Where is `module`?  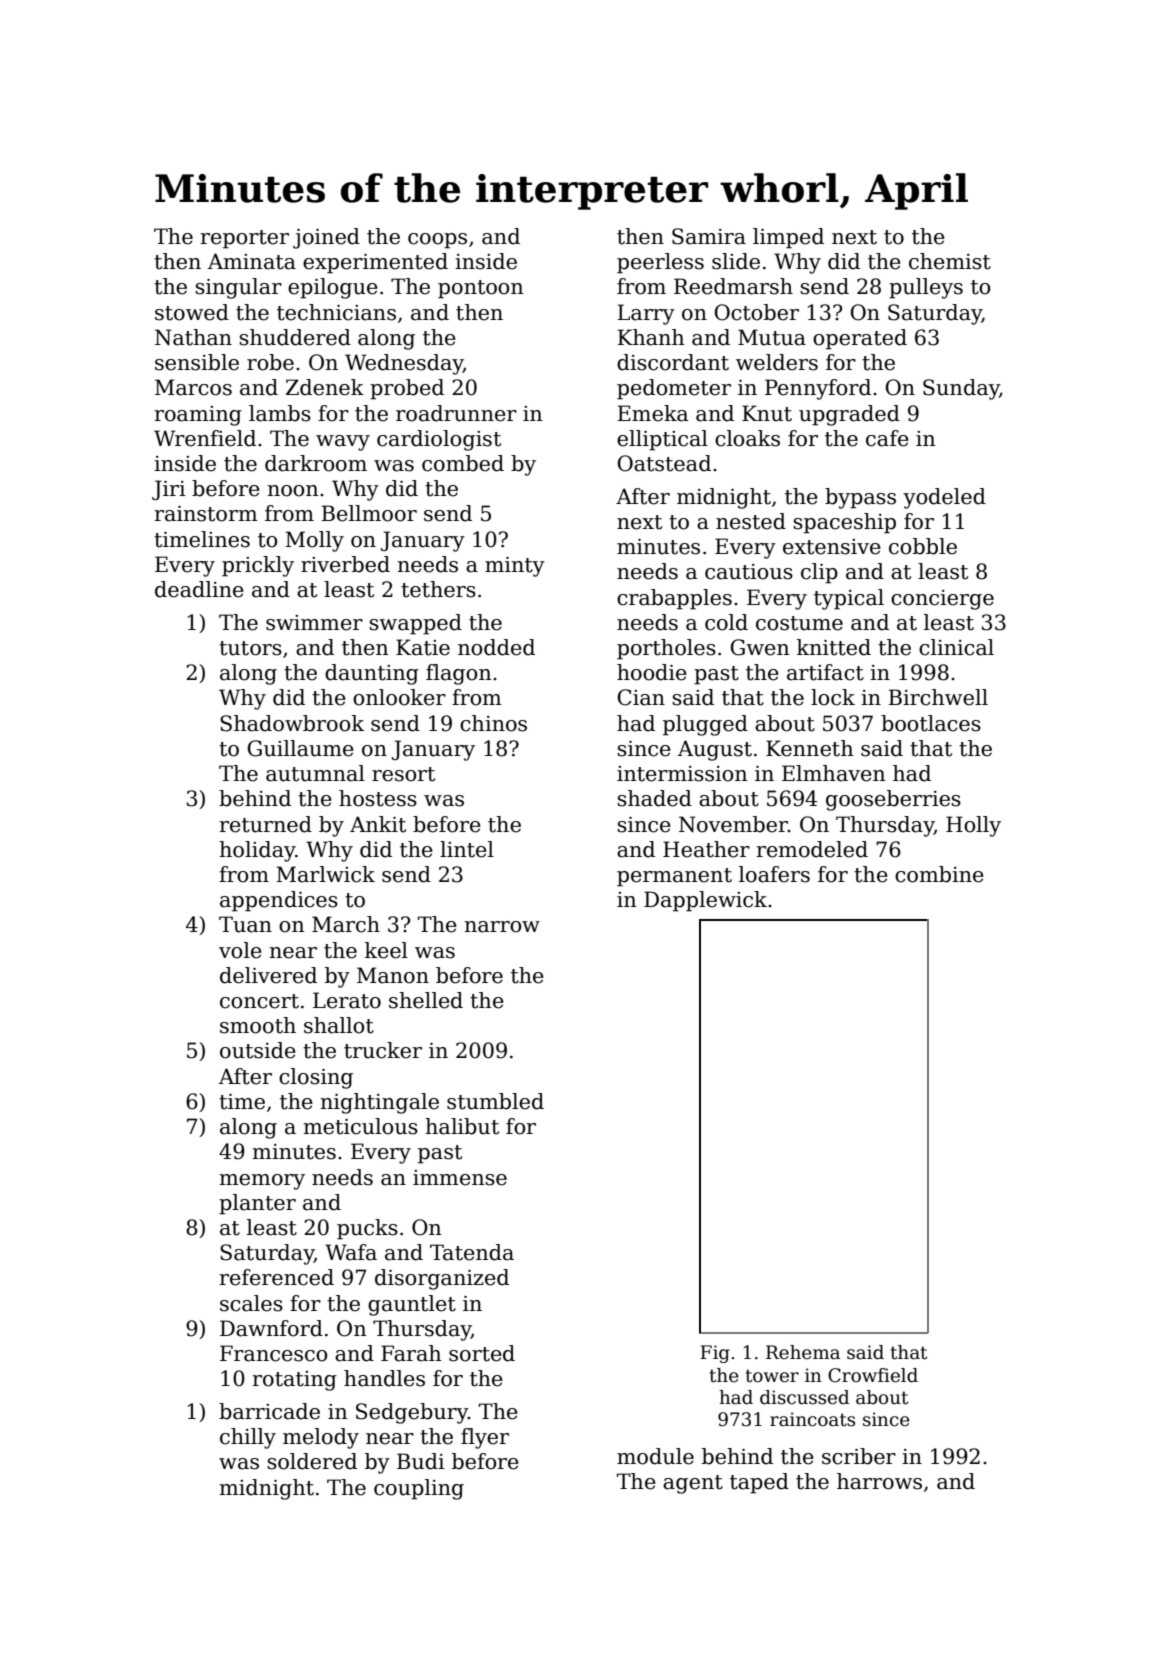 module is located at coordinates (655, 1456).
